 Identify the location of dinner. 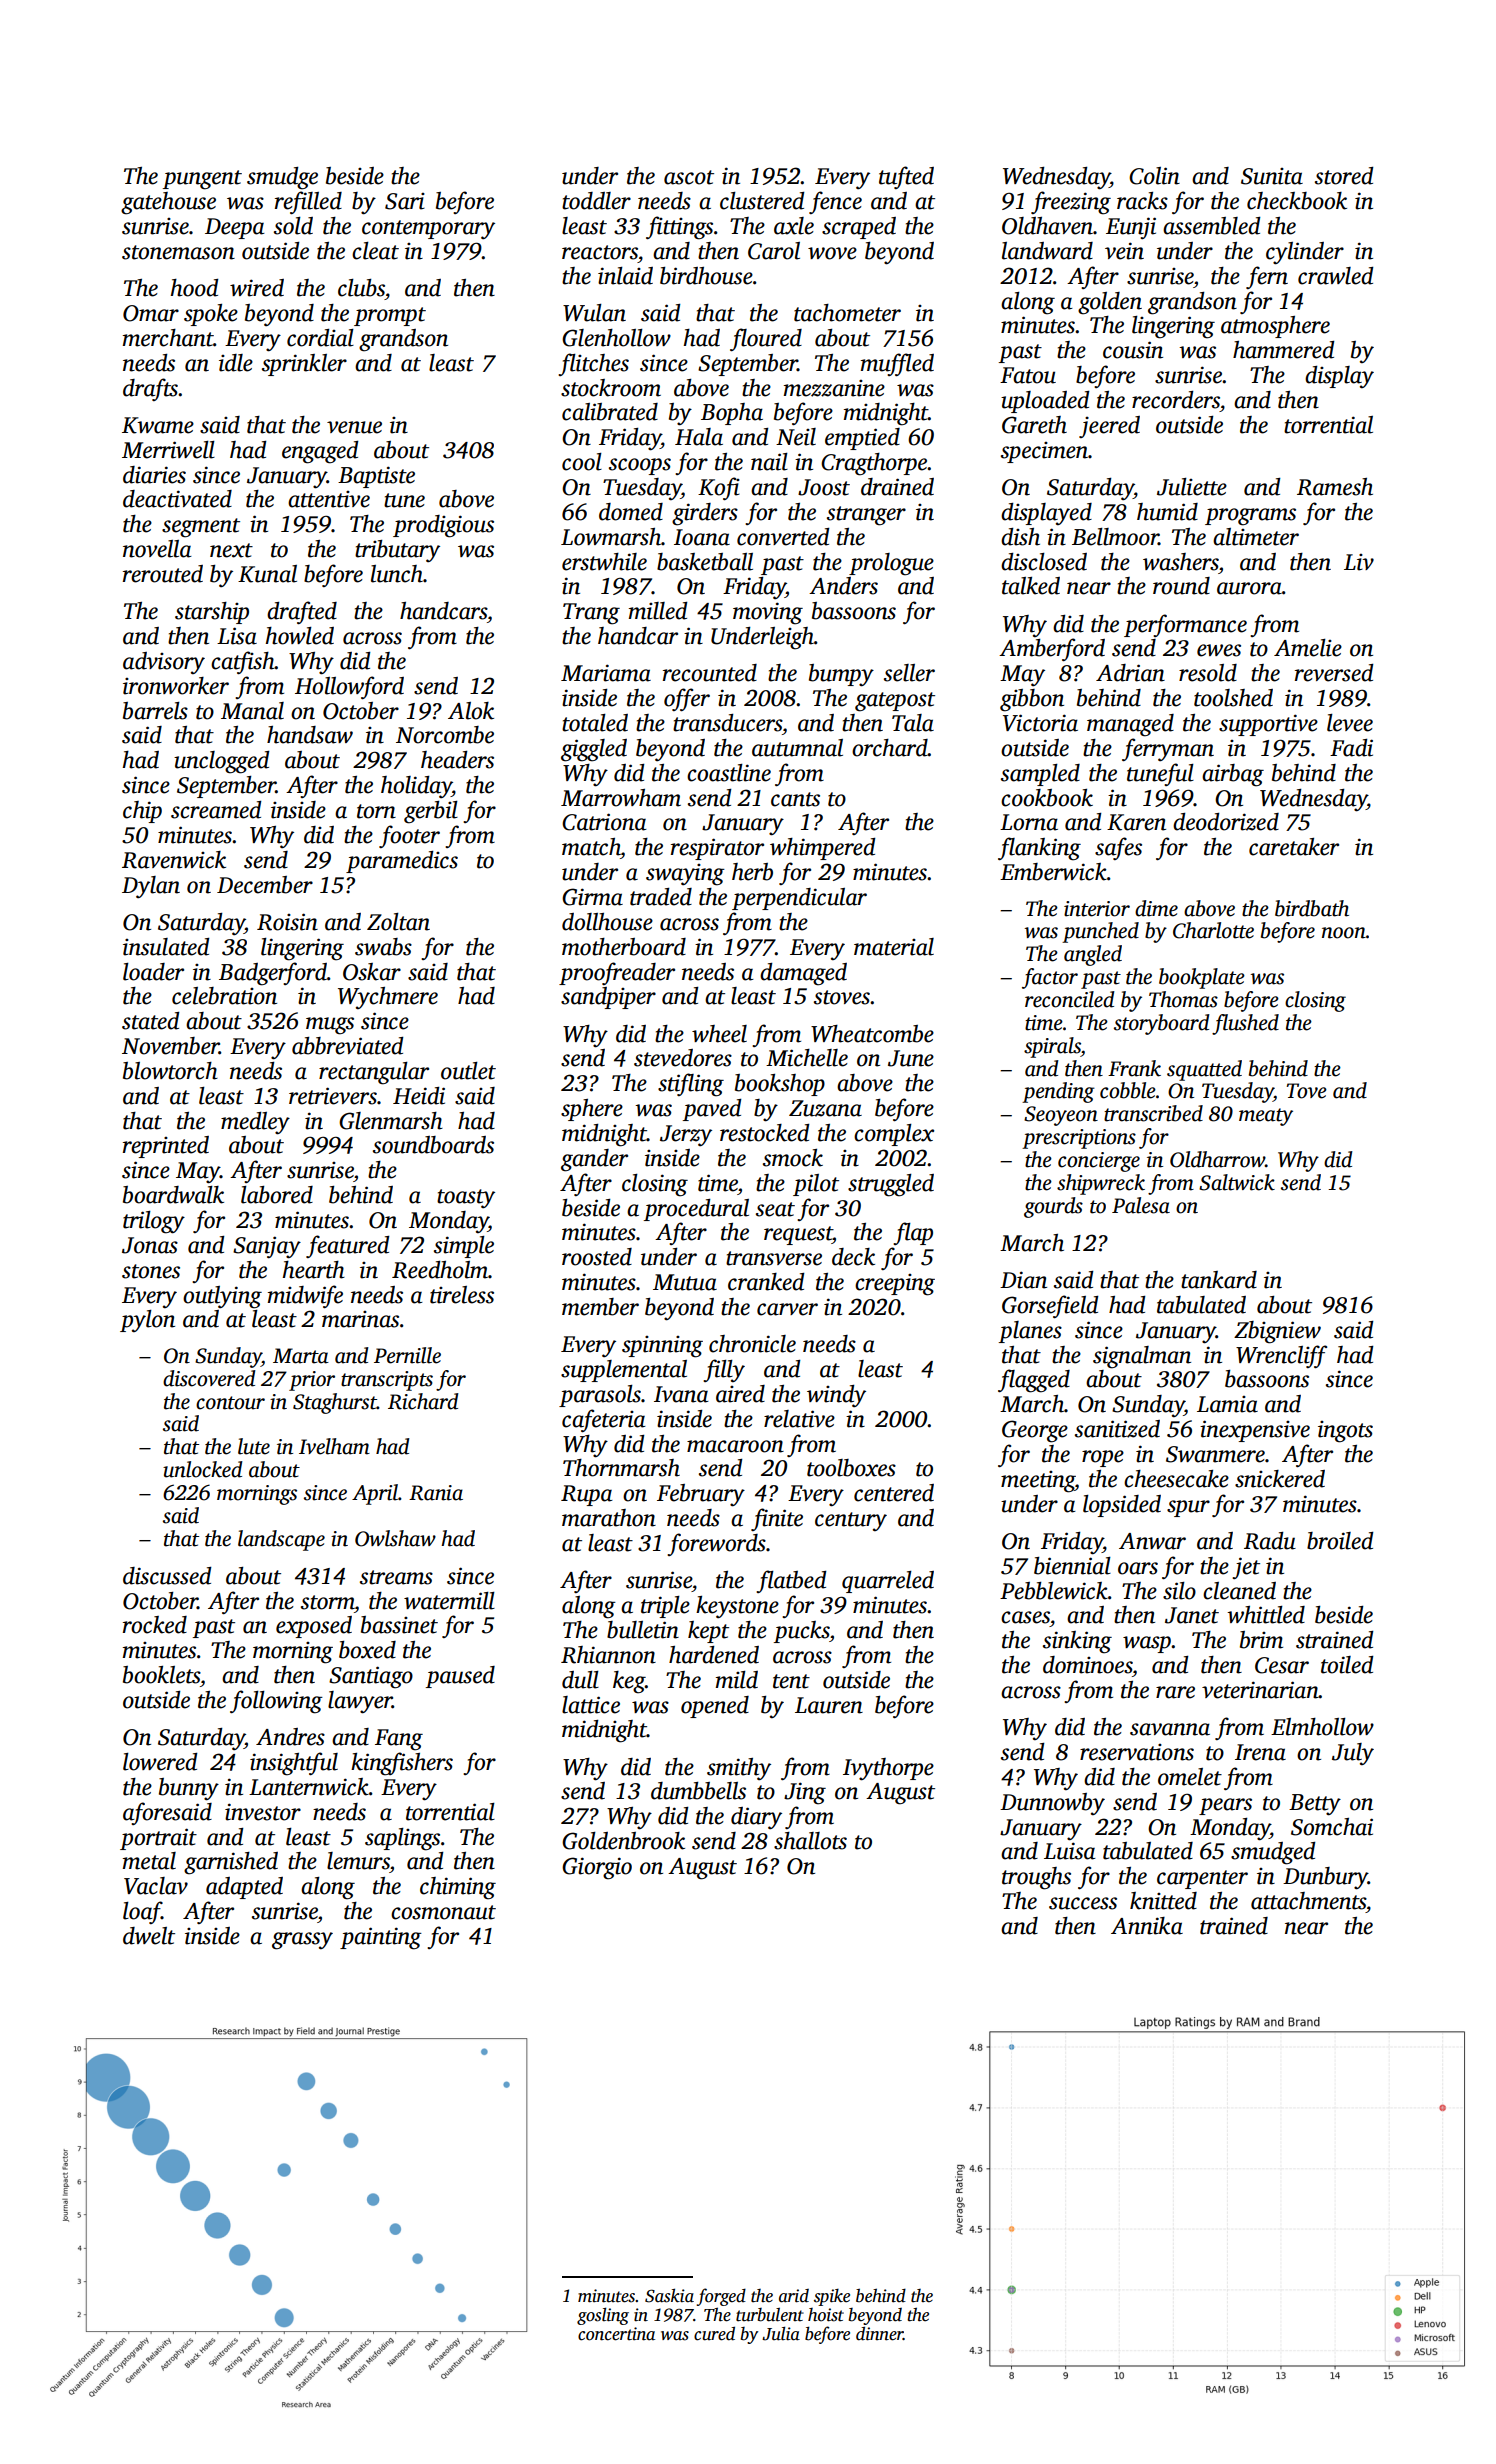
(879, 2333).
